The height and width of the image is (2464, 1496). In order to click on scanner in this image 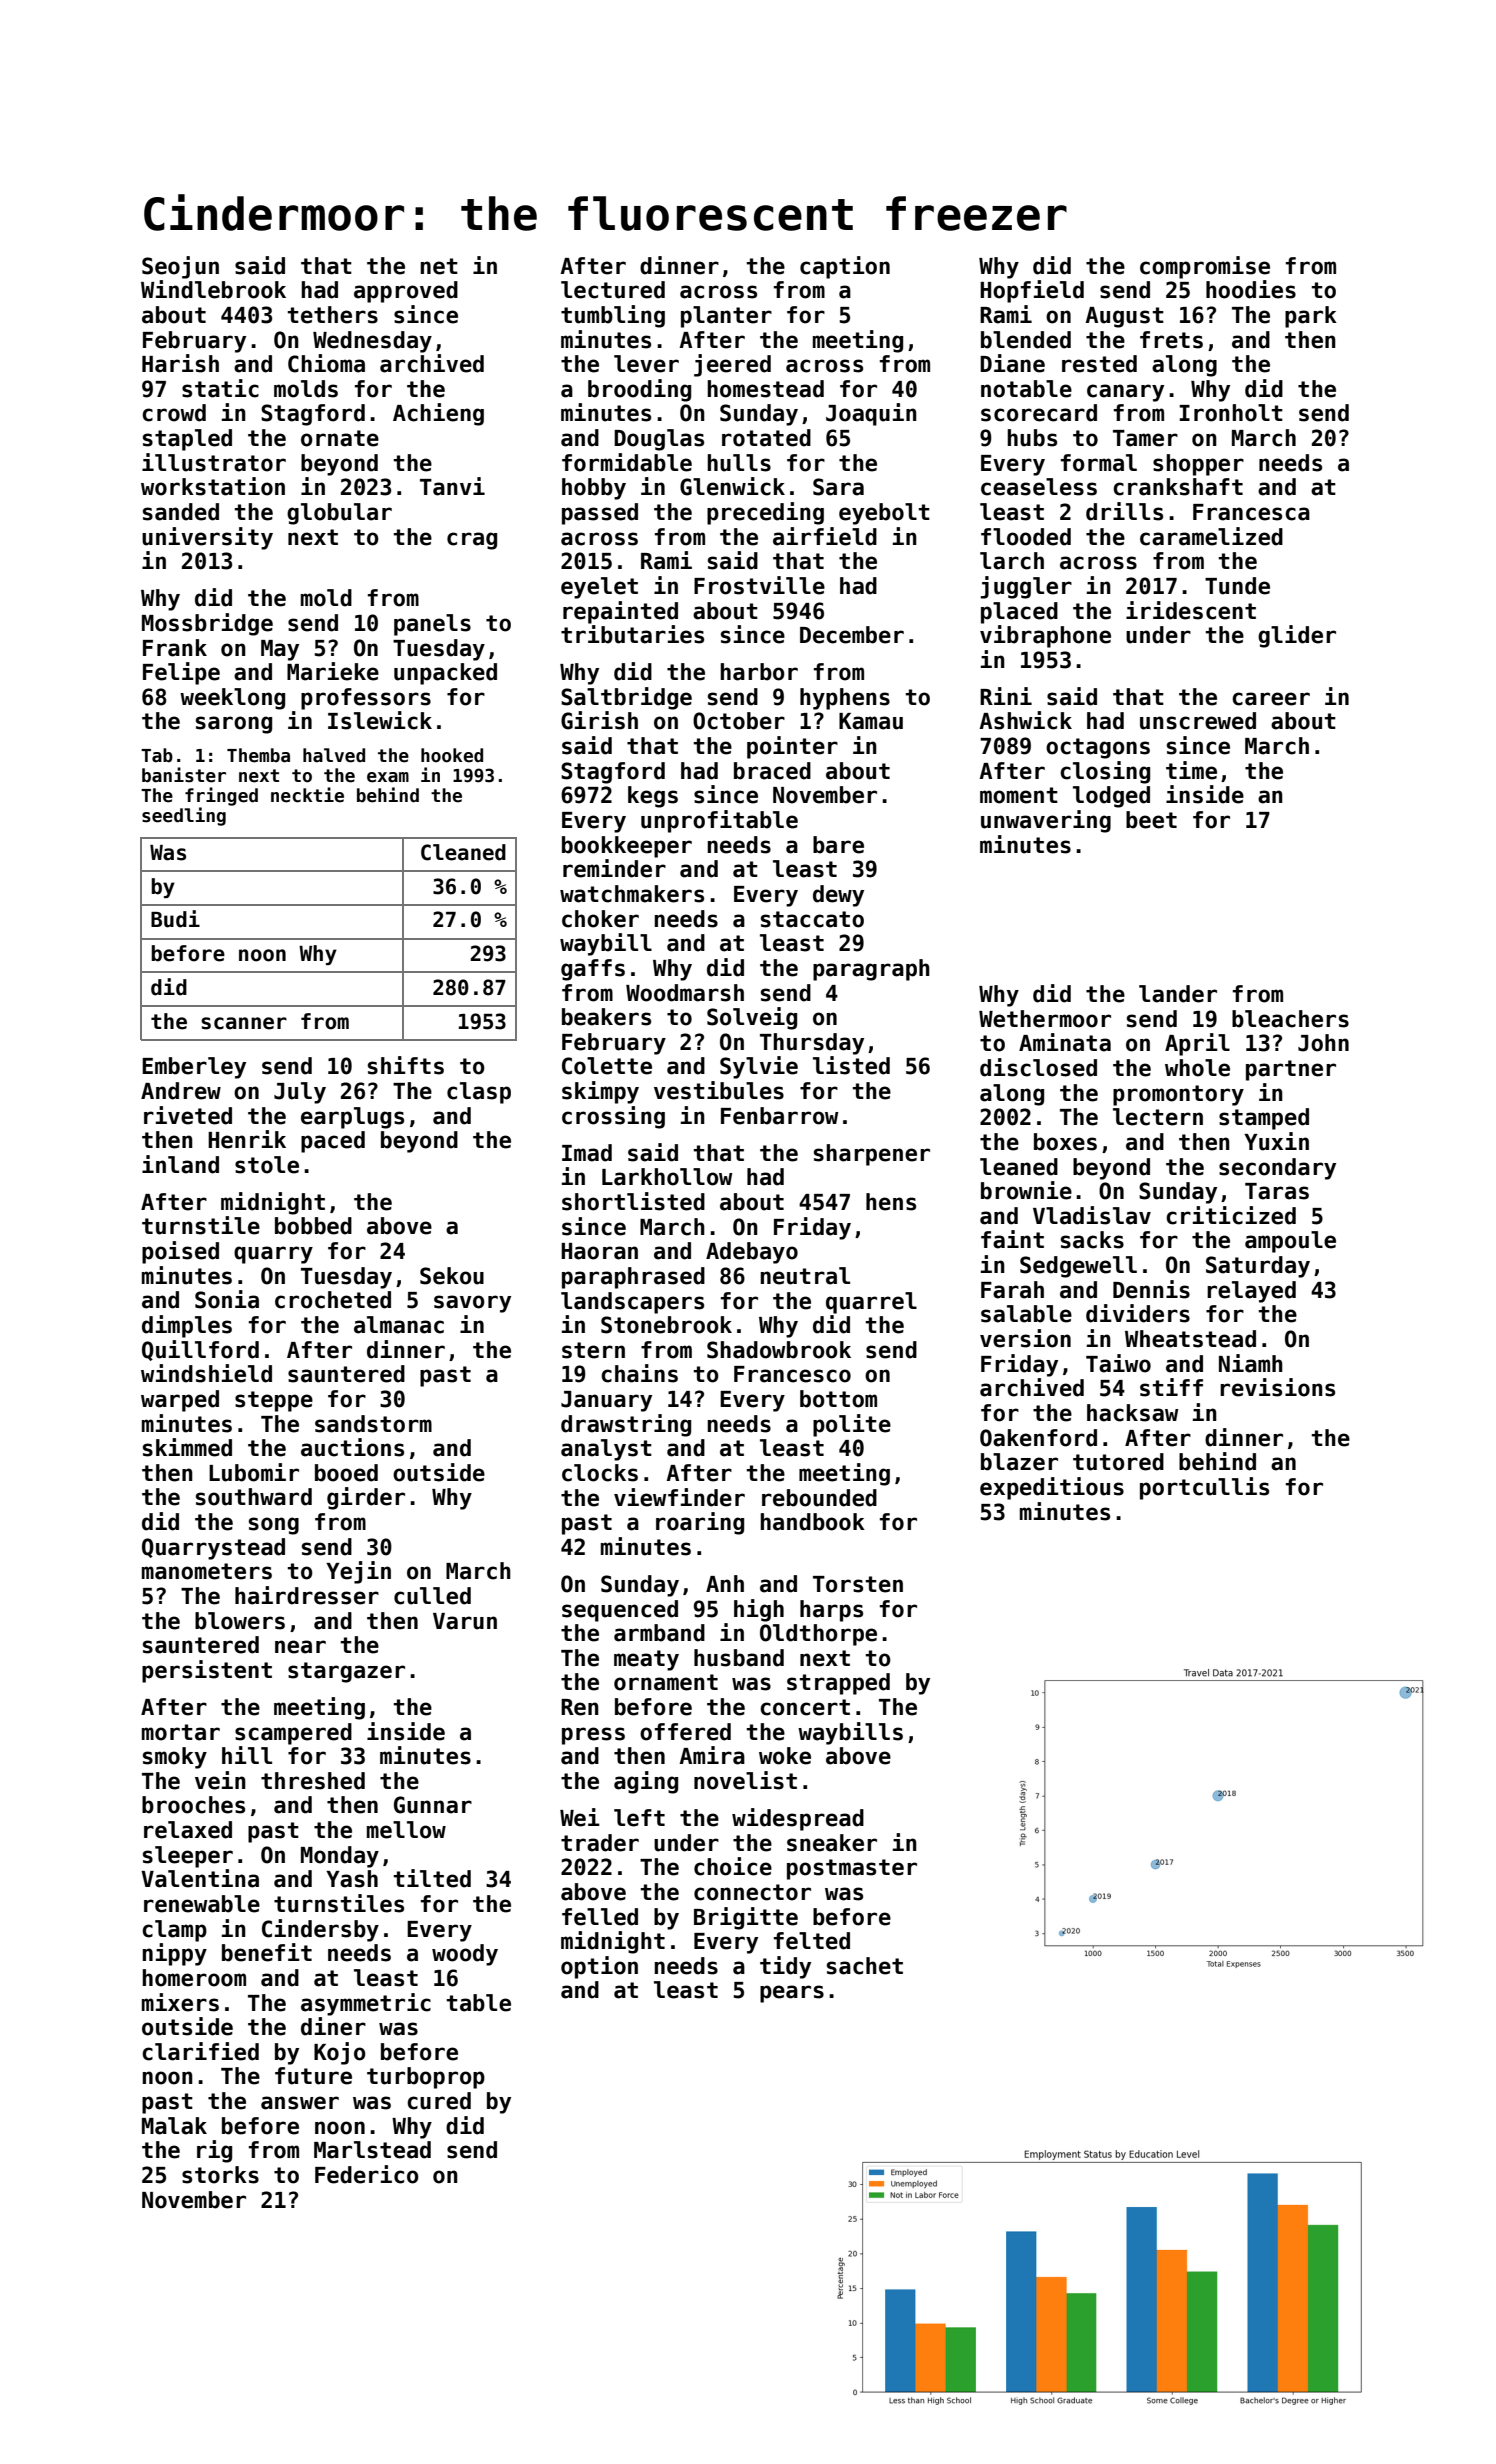, I will do `click(244, 1023)`.
